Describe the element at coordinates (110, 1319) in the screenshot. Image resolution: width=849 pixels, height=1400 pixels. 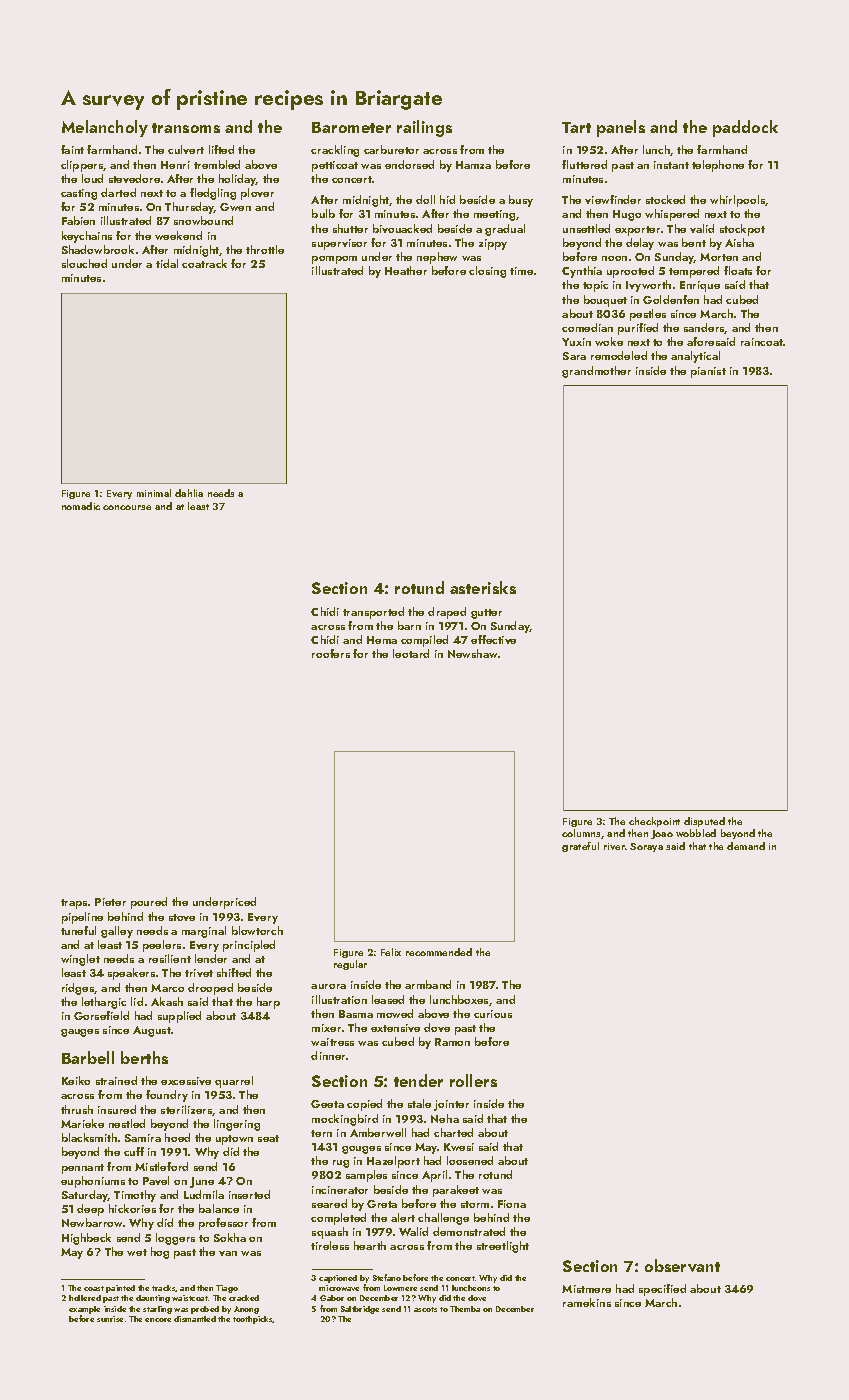
I see `sunrise` at that location.
